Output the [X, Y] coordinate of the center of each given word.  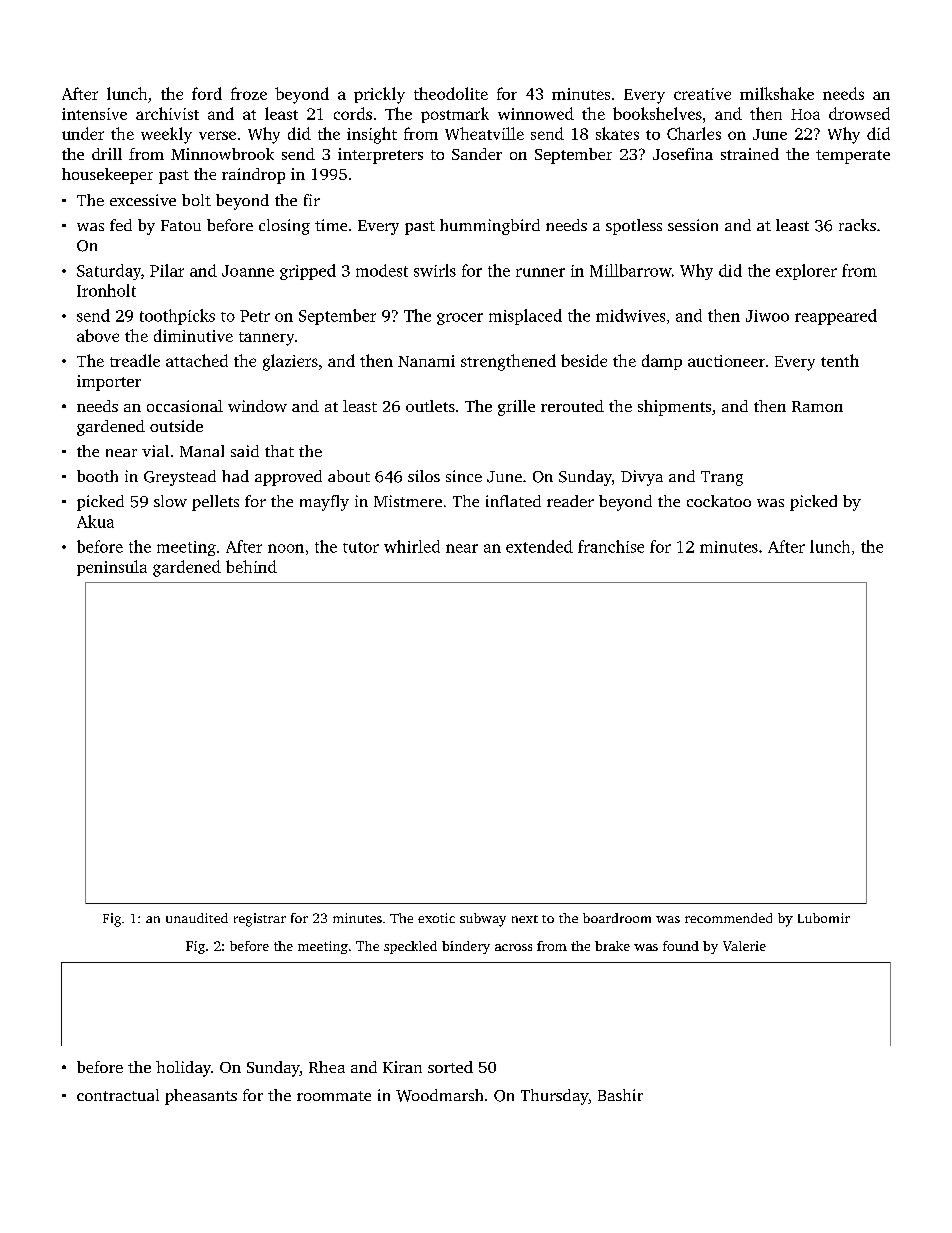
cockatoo [719, 501]
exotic [436, 918]
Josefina [683, 154]
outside [176, 426]
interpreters [380, 156]
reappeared [836, 317]
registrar [260, 920]
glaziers [290, 362]
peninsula [112, 568]
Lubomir [824, 918]
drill [107, 154]
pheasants [201, 1097]
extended [539, 546]
